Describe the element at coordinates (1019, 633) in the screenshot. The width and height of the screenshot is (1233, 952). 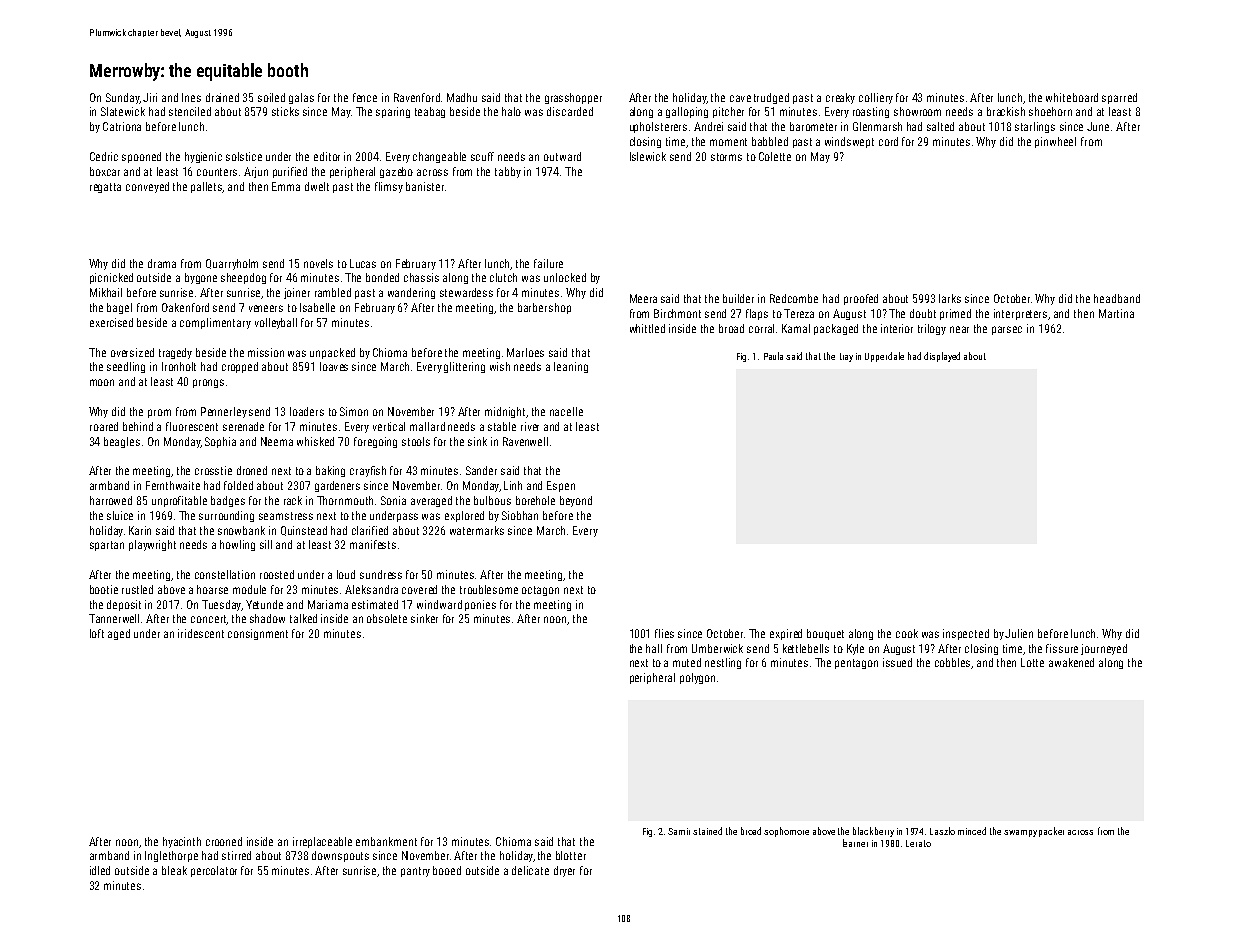
I see `Julien` at that location.
